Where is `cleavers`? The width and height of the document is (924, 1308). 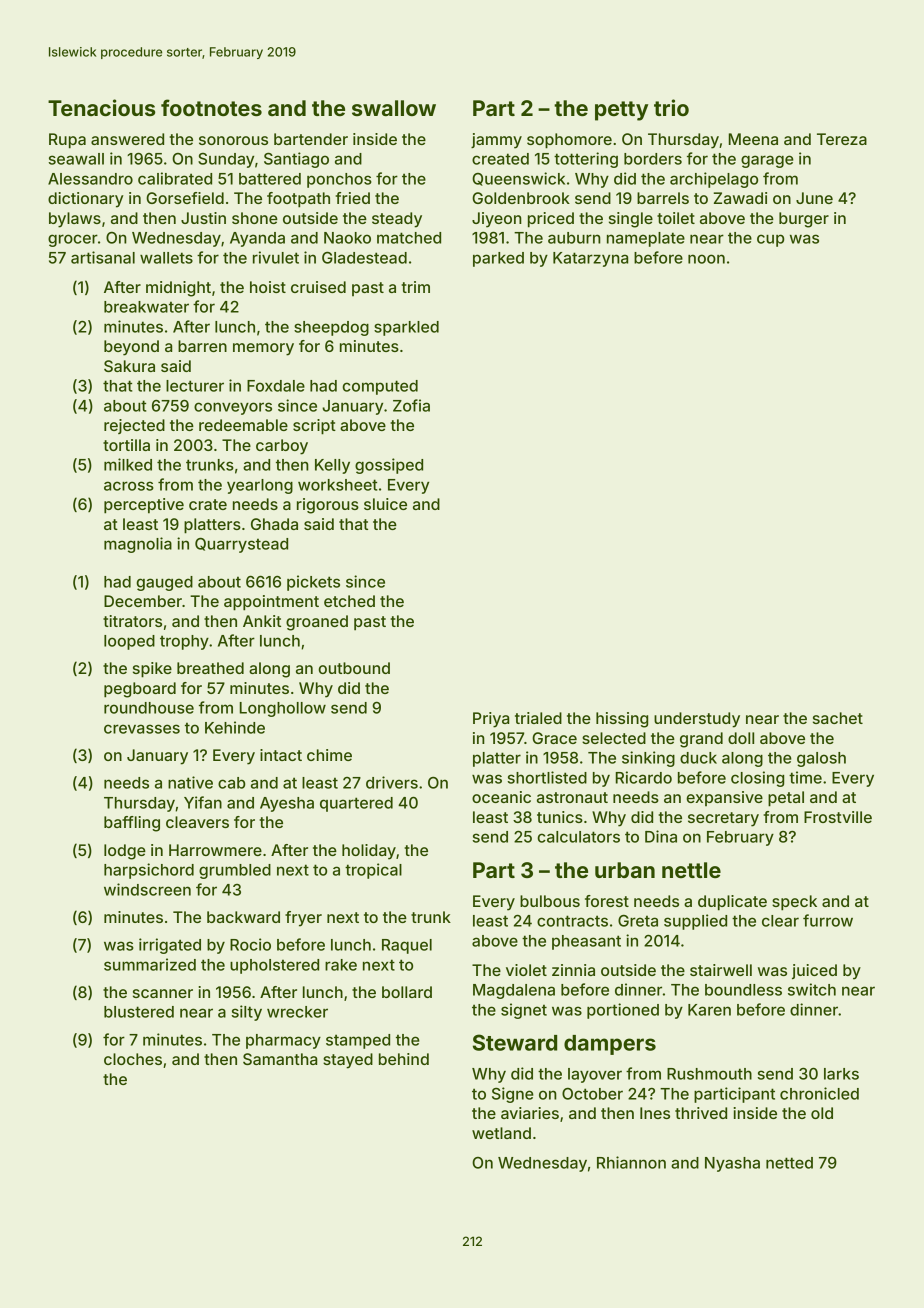
cleavers is located at coordinates (197, 822).
